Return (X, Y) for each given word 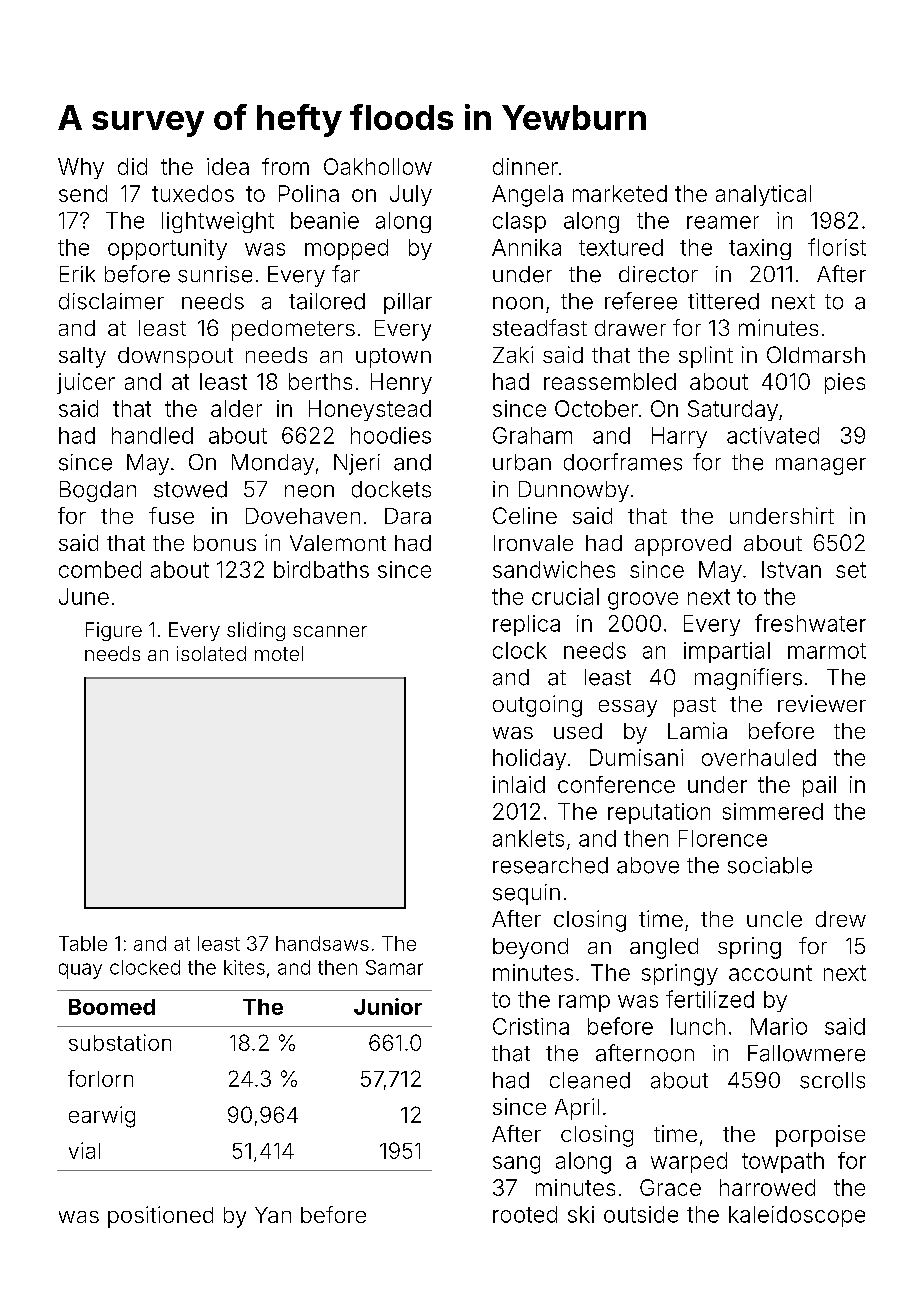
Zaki (513, 354)
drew (841, 919)
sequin (526, 894)
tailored (327, 301)
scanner (330, 631)
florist (837, 247)
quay (80, 971)
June (84, 596)
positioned (160, 1217)
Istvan (791, 569)
